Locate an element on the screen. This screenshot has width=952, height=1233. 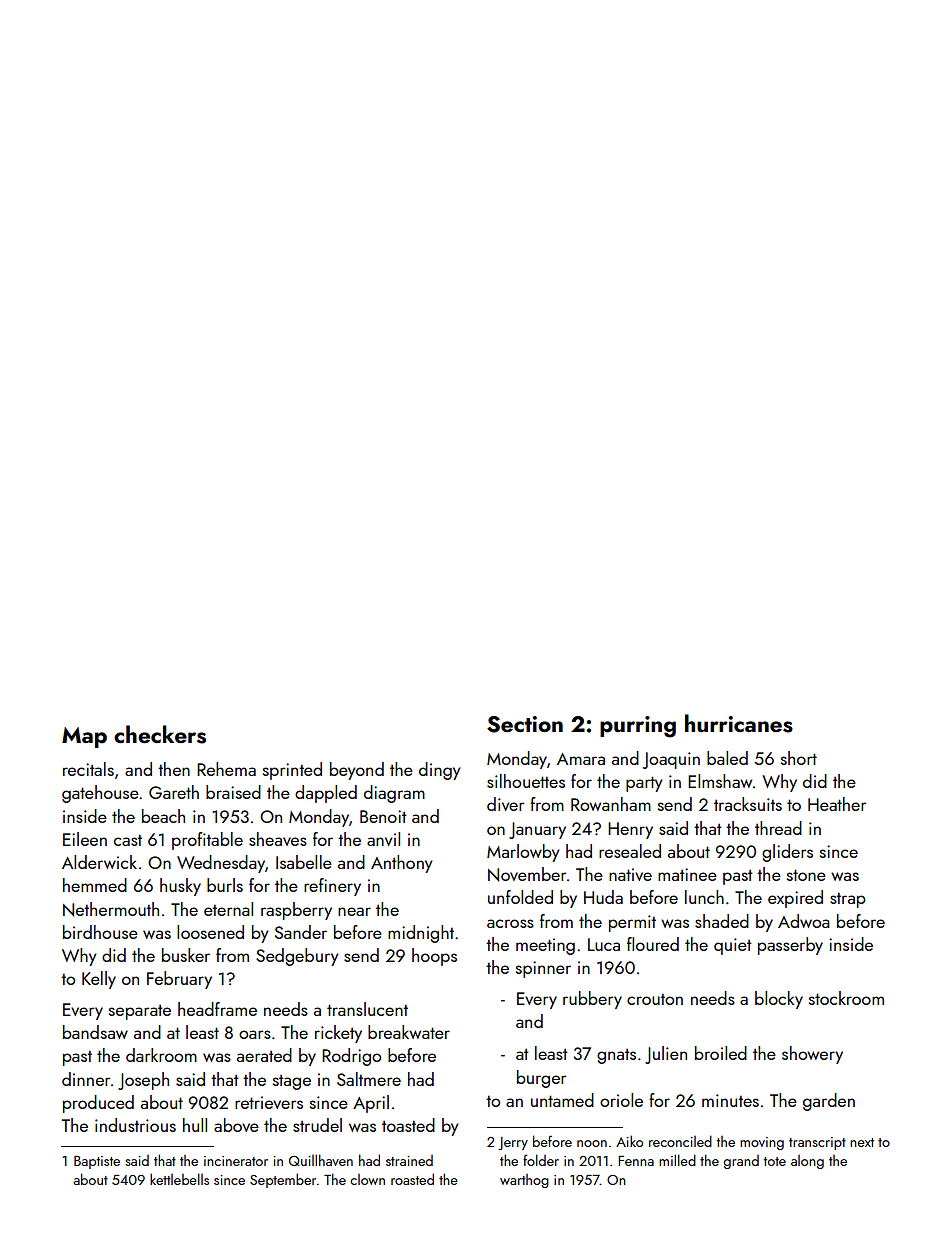
Amara is located at coordinates (581, 759).
